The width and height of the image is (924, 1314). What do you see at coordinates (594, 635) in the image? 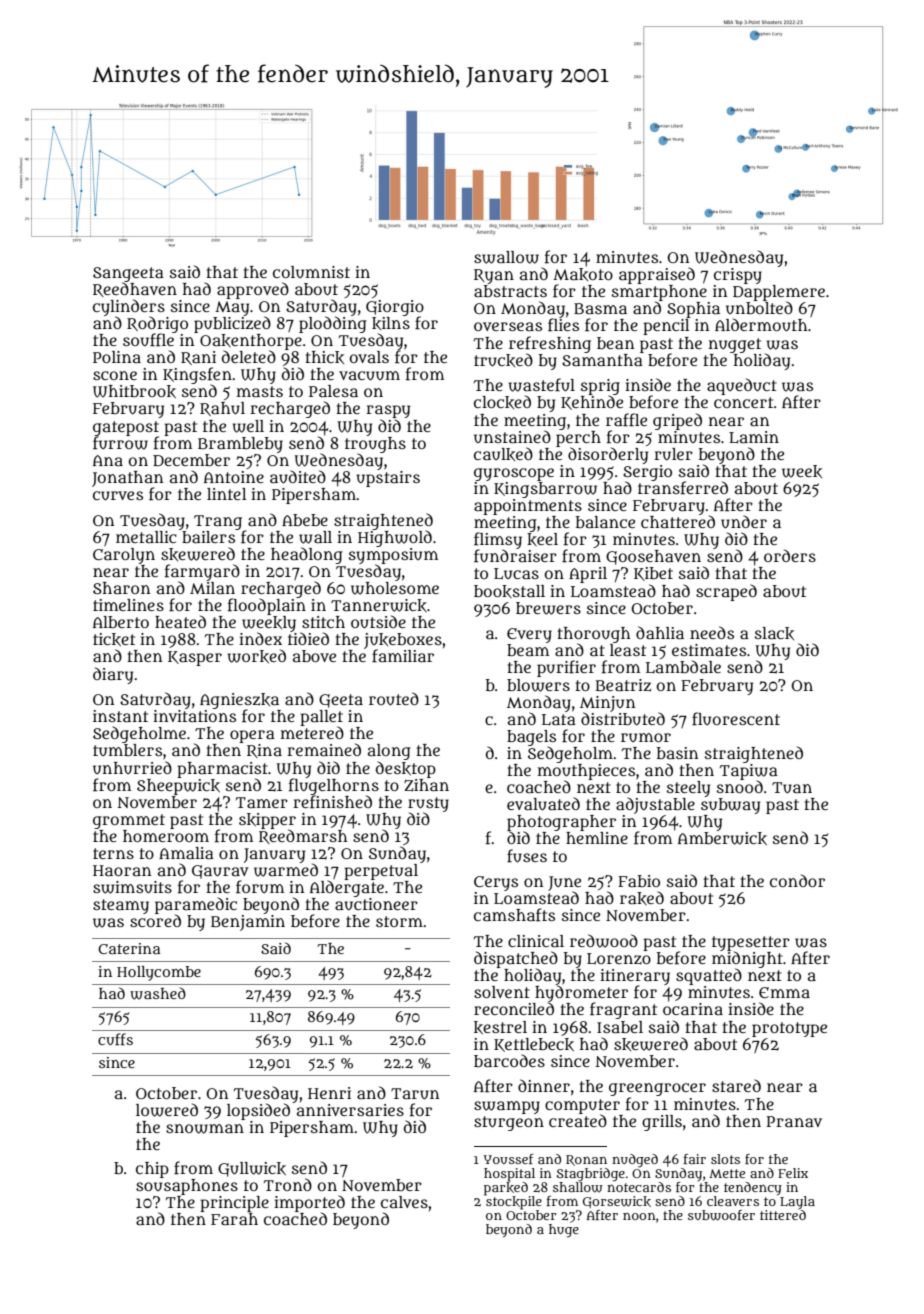
I see `thorough` at bounding box center [594, 635].
